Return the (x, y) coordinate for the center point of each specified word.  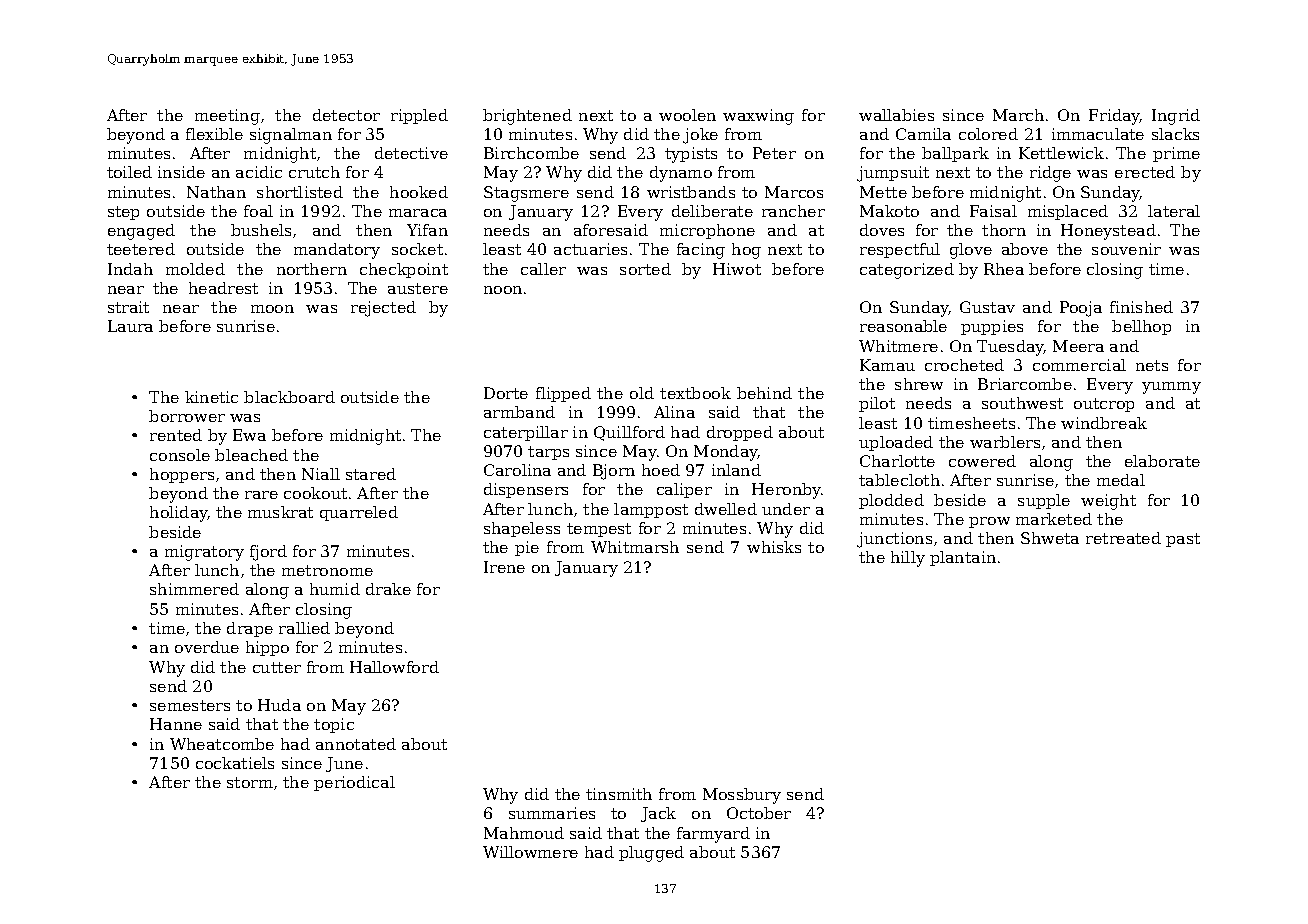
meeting (227, 117)
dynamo (681, 174)
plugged (651, 854)
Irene (504, 567)
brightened (527, 117)
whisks (774, 547)
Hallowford (394, 667)
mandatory (337, 251)
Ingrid (1176, 117)
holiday (179, 514)
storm (250, 782)
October (759, 813)
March (1018, 115)
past (1183, 540)
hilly (908, 559)
